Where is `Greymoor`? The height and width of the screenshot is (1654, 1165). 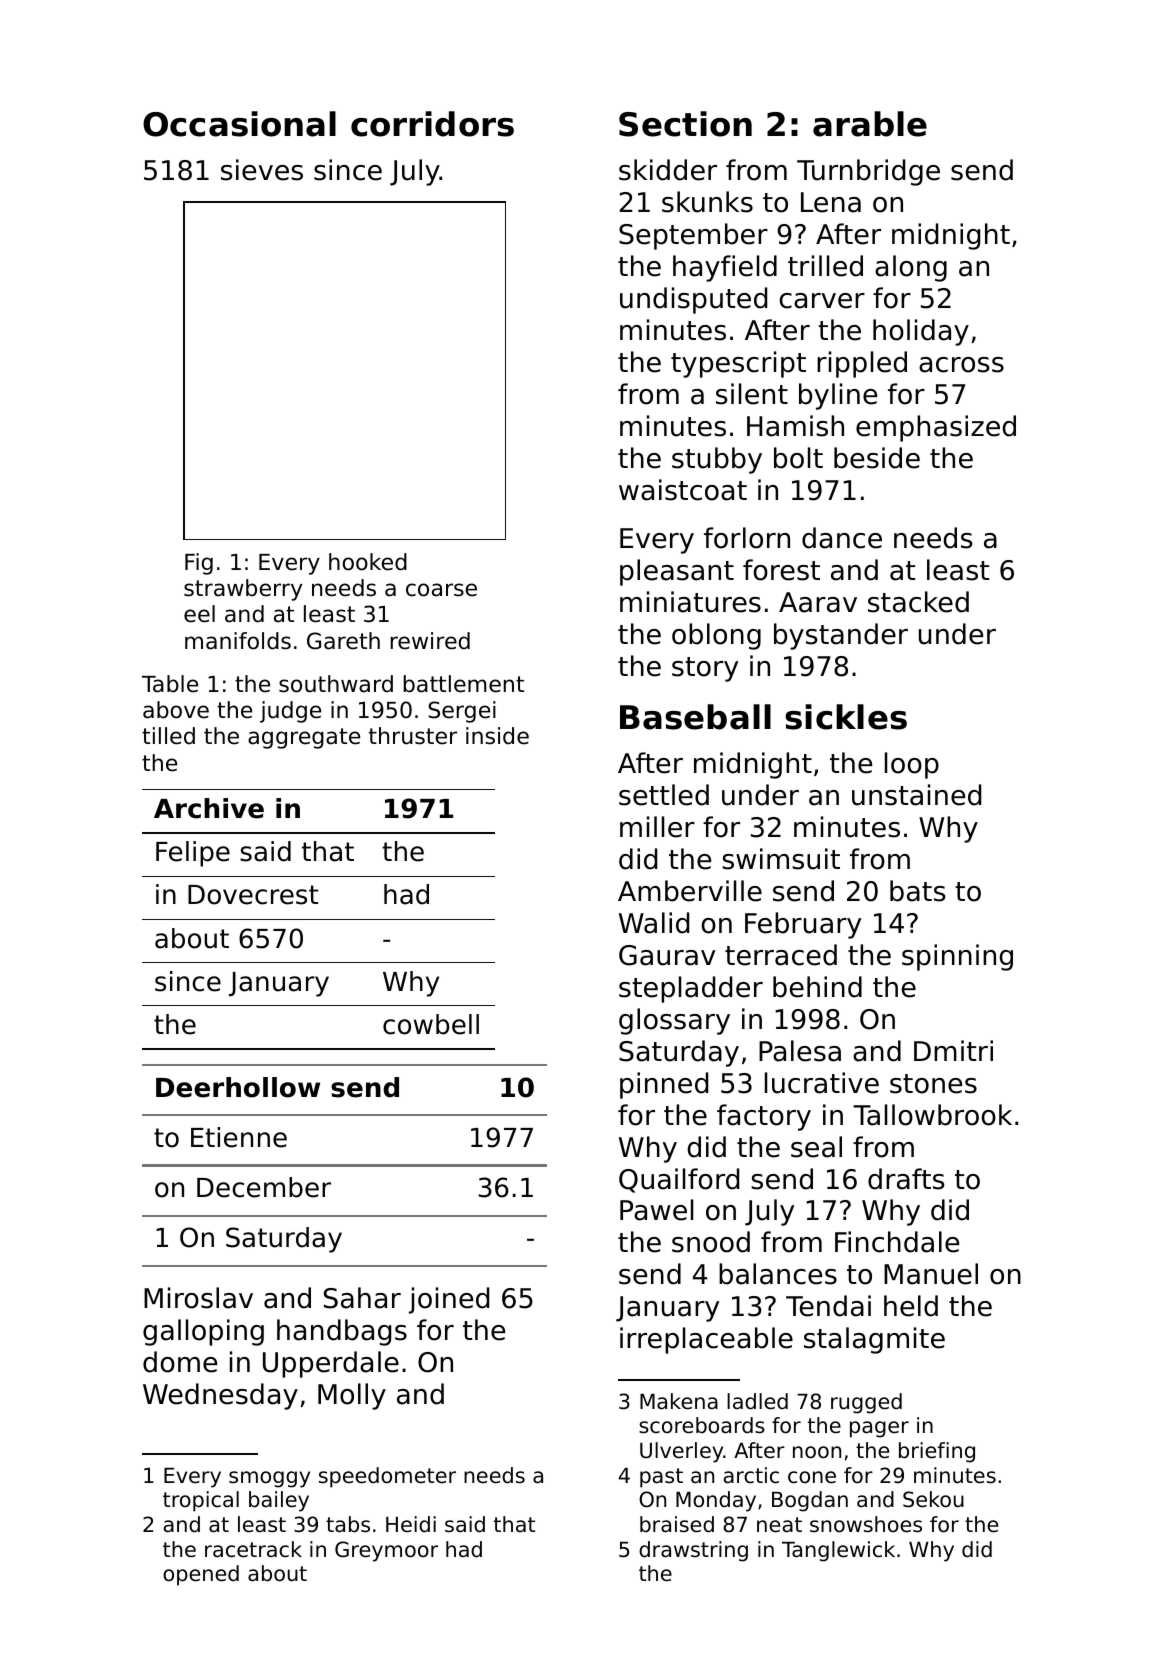
Greymoor is located at coordinates (386, 1551).
